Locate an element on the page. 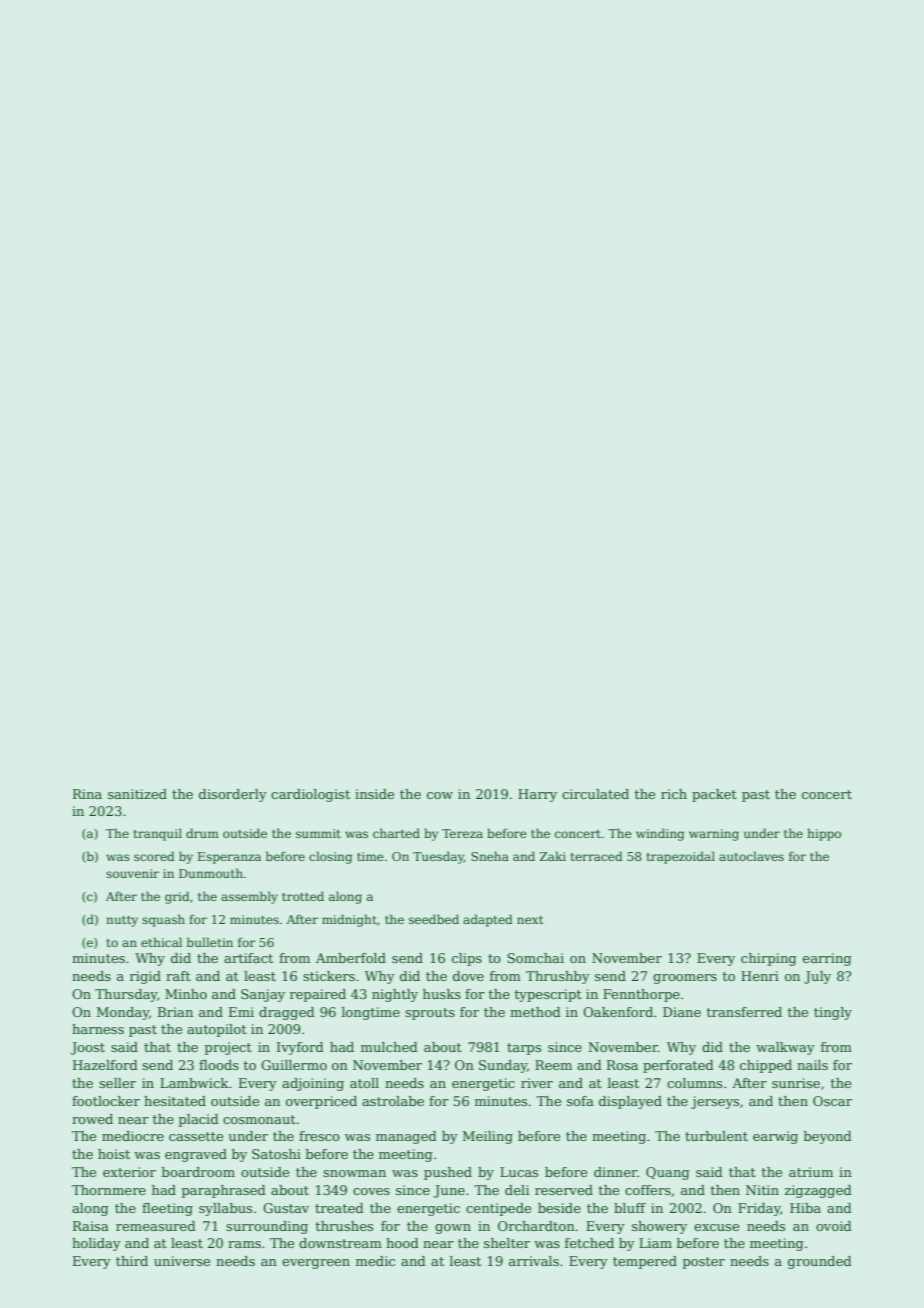 This image has height=1308, width=924. Somchai is located at coordinates (535, 958).
